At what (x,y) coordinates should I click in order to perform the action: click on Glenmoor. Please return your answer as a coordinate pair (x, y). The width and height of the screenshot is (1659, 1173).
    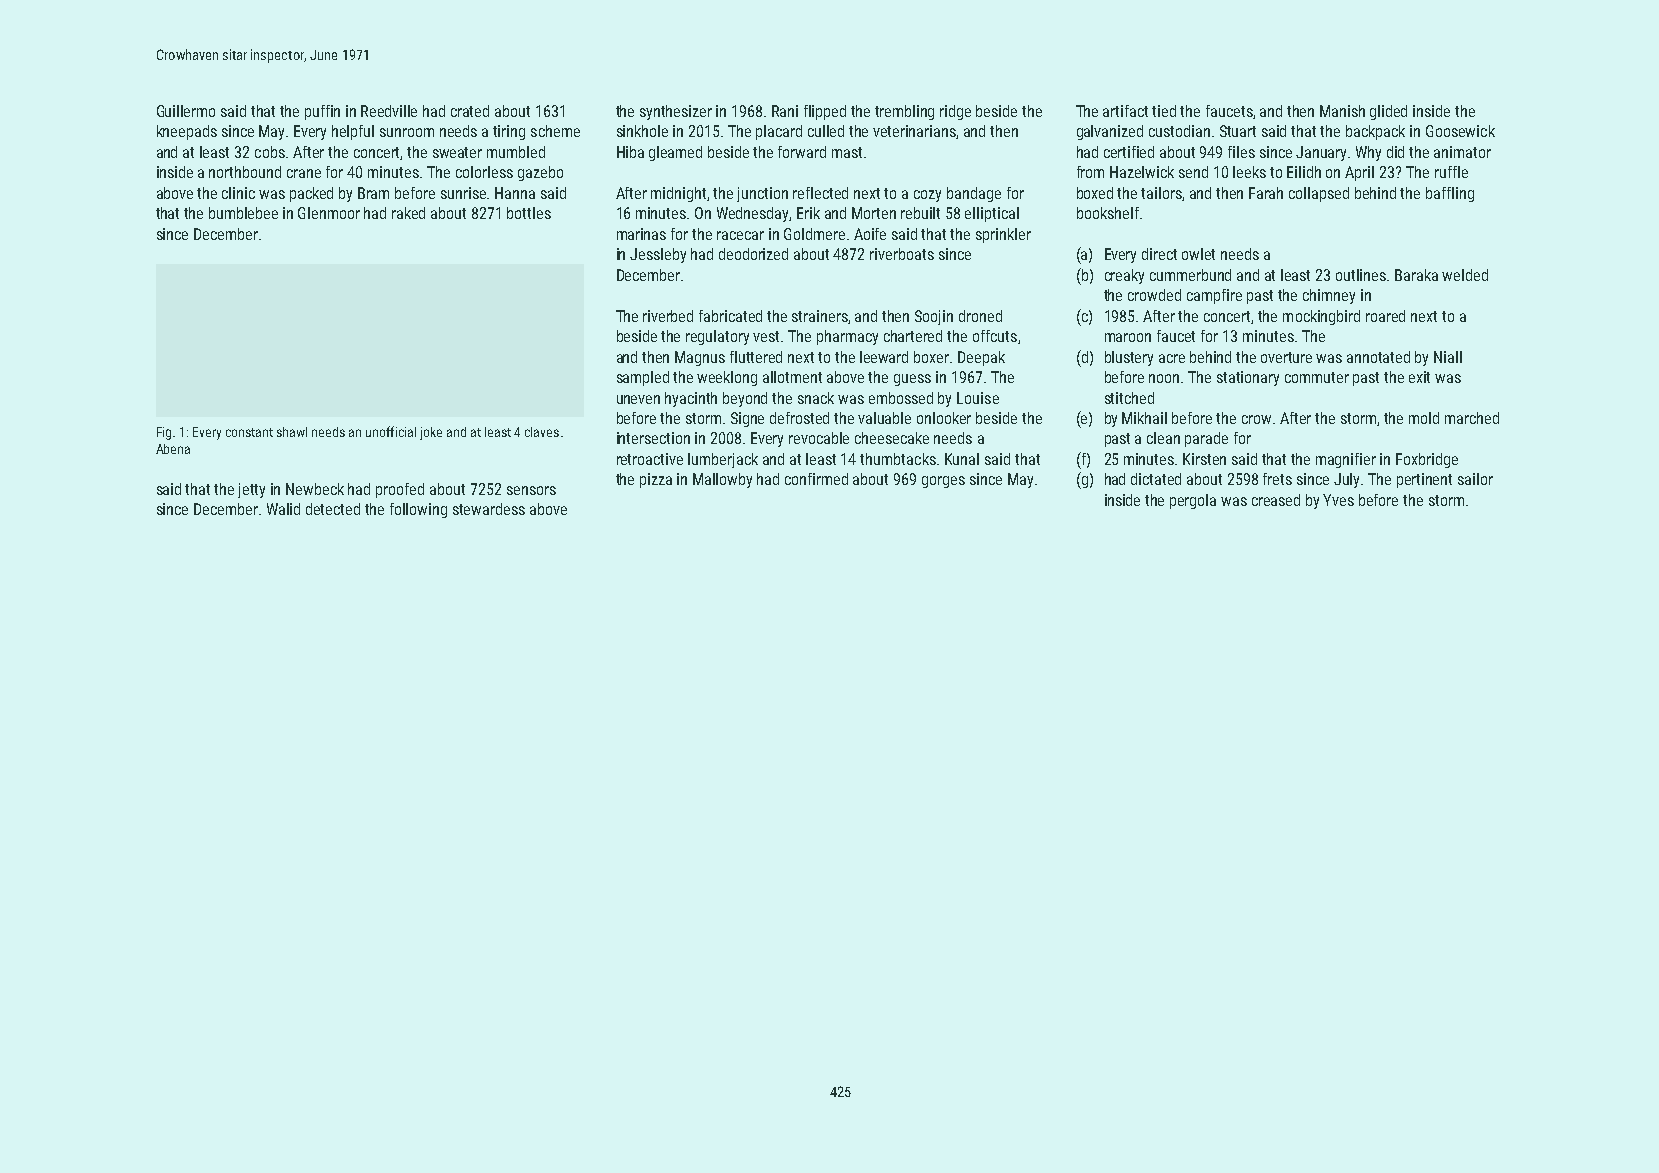
    Looking at the image, I should click on (329, 213).
